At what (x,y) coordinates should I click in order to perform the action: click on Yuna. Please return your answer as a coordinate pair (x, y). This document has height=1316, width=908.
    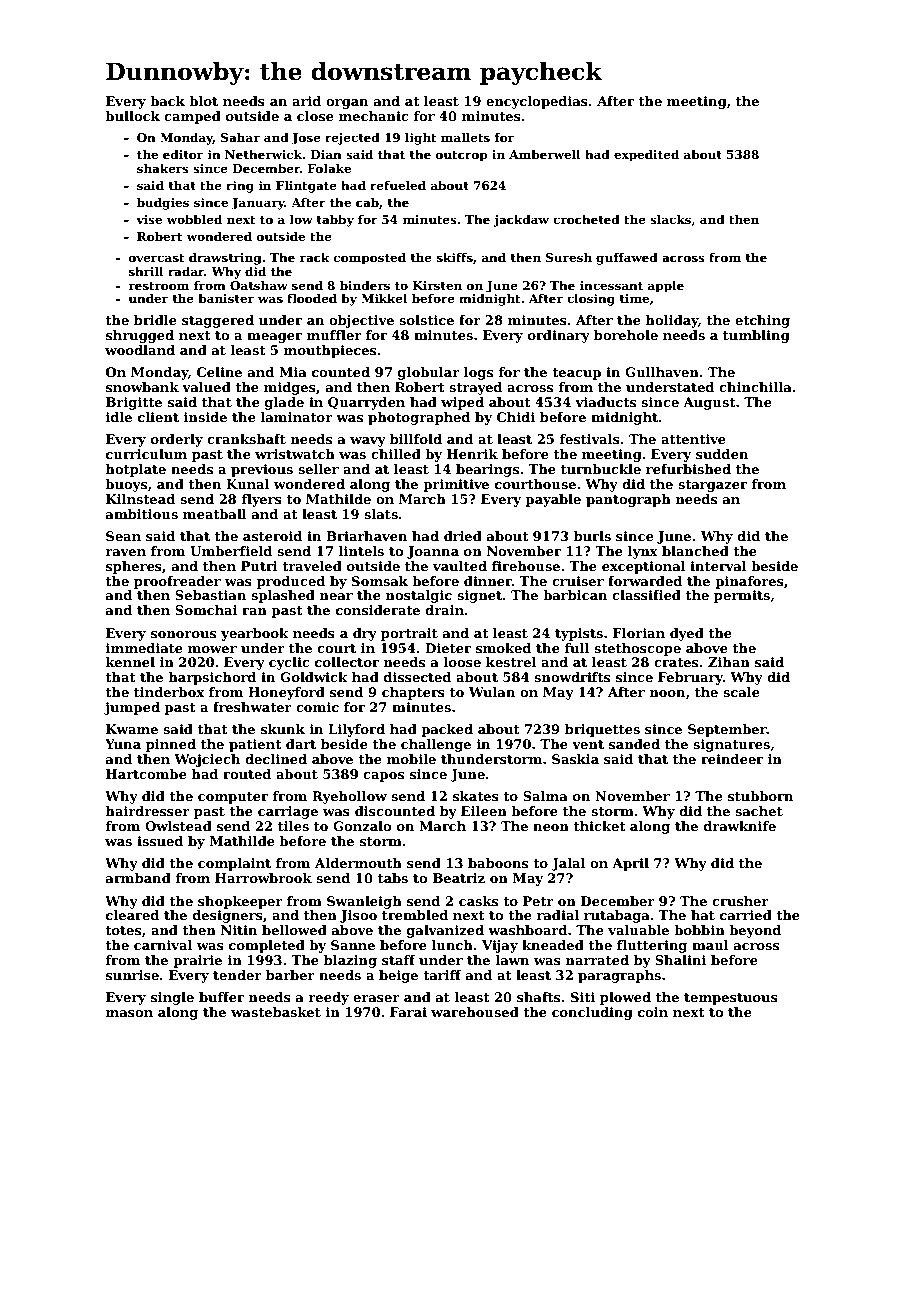
    Looking at the image, I should click on (123, 744).
